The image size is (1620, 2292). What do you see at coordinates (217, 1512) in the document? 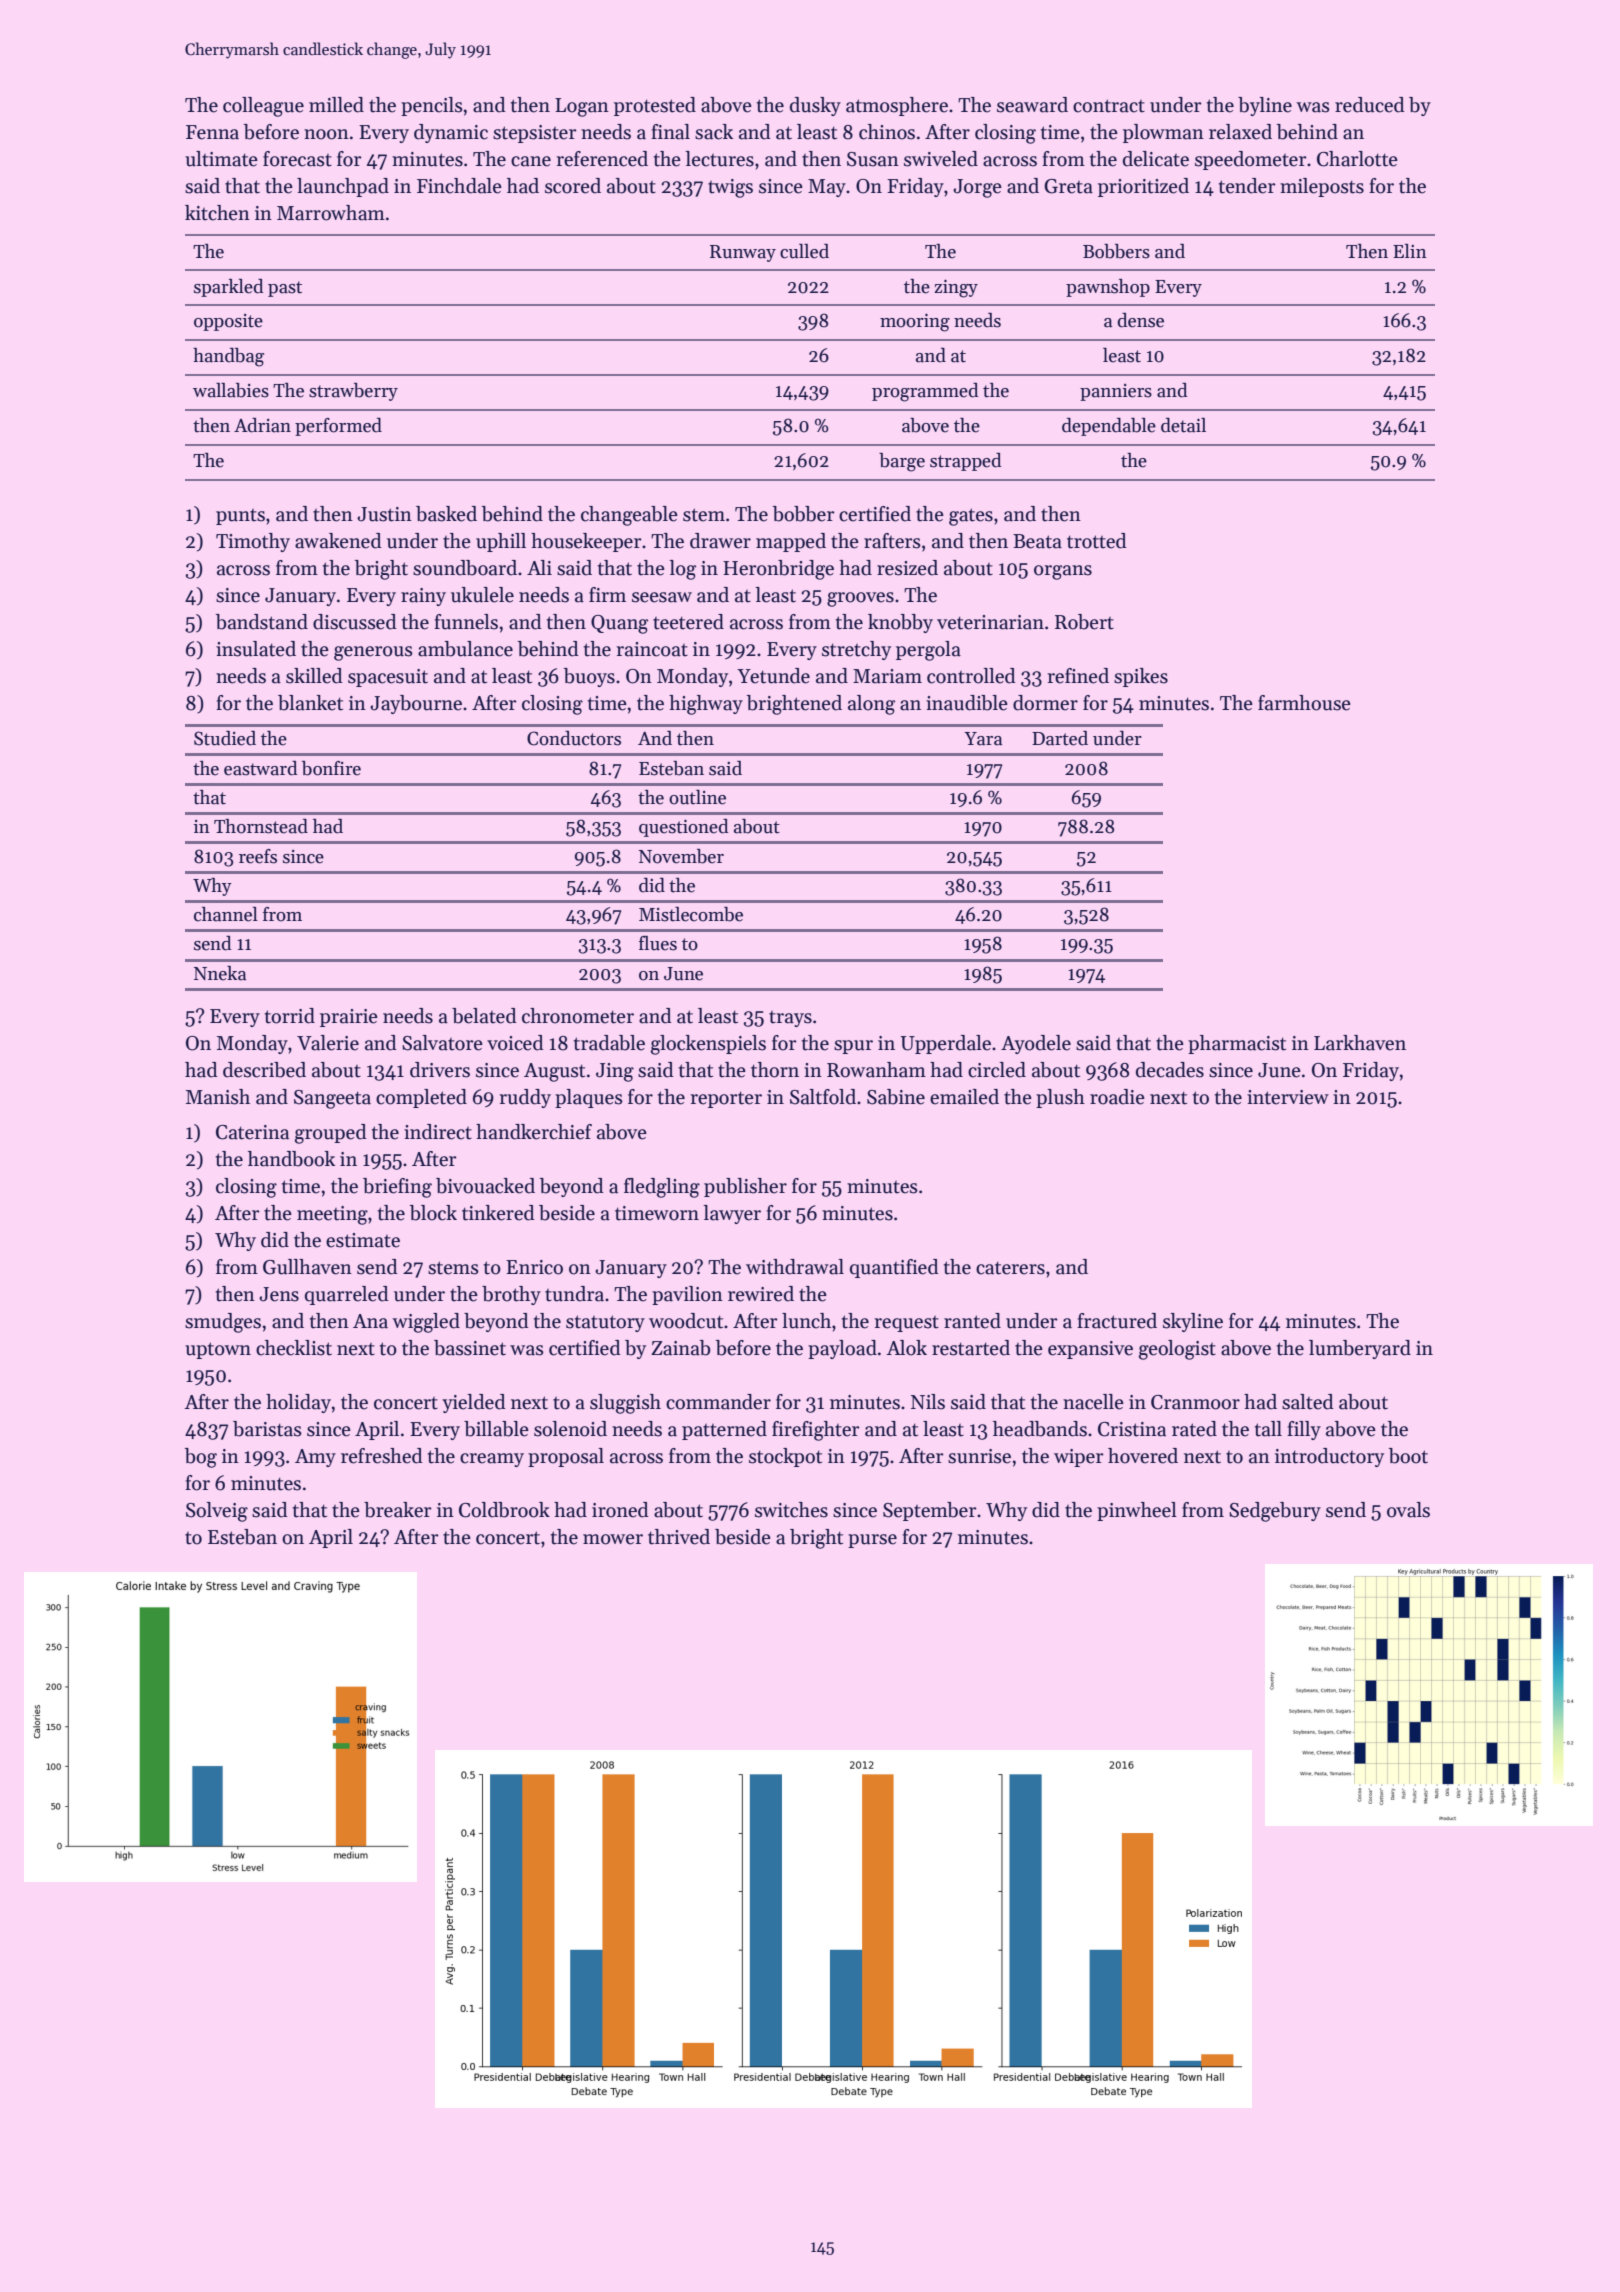
I see `Solveig` at bounding box center [217, 1512].
